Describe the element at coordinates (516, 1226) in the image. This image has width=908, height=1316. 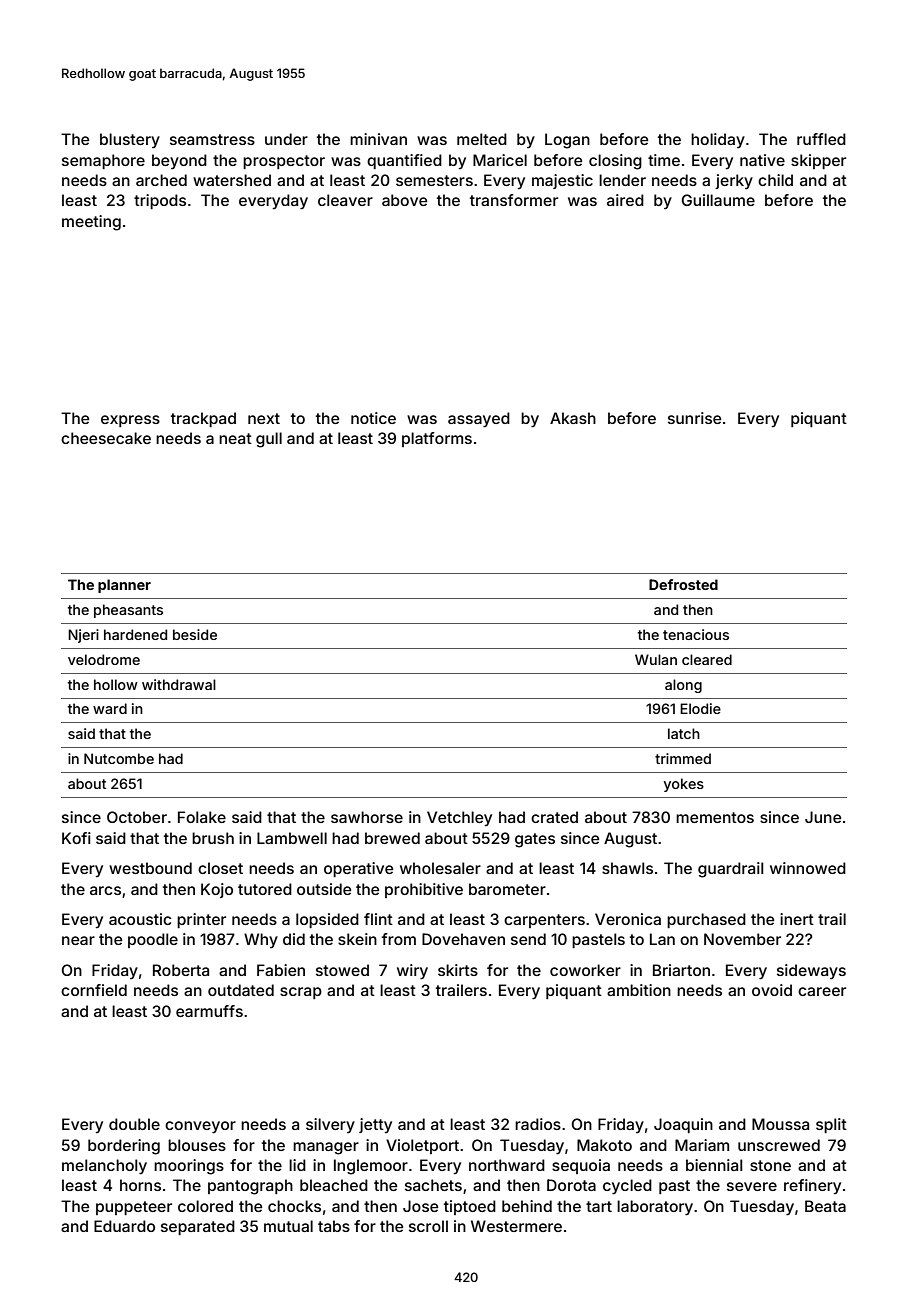
I see `Westermere` at that location.
